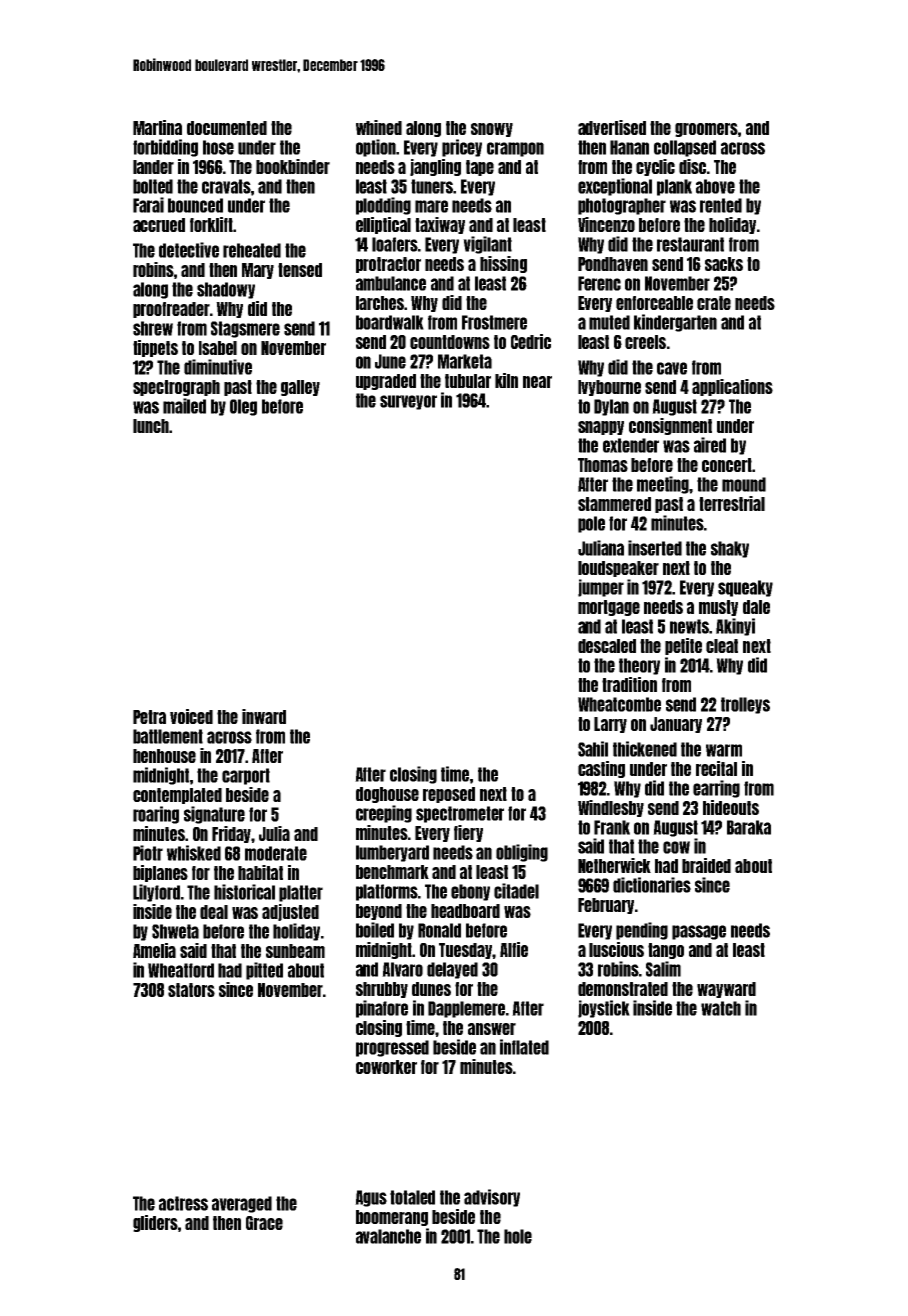 This page has width=908, height=1316. I want to click on terrestrial, so click(732, 503).
